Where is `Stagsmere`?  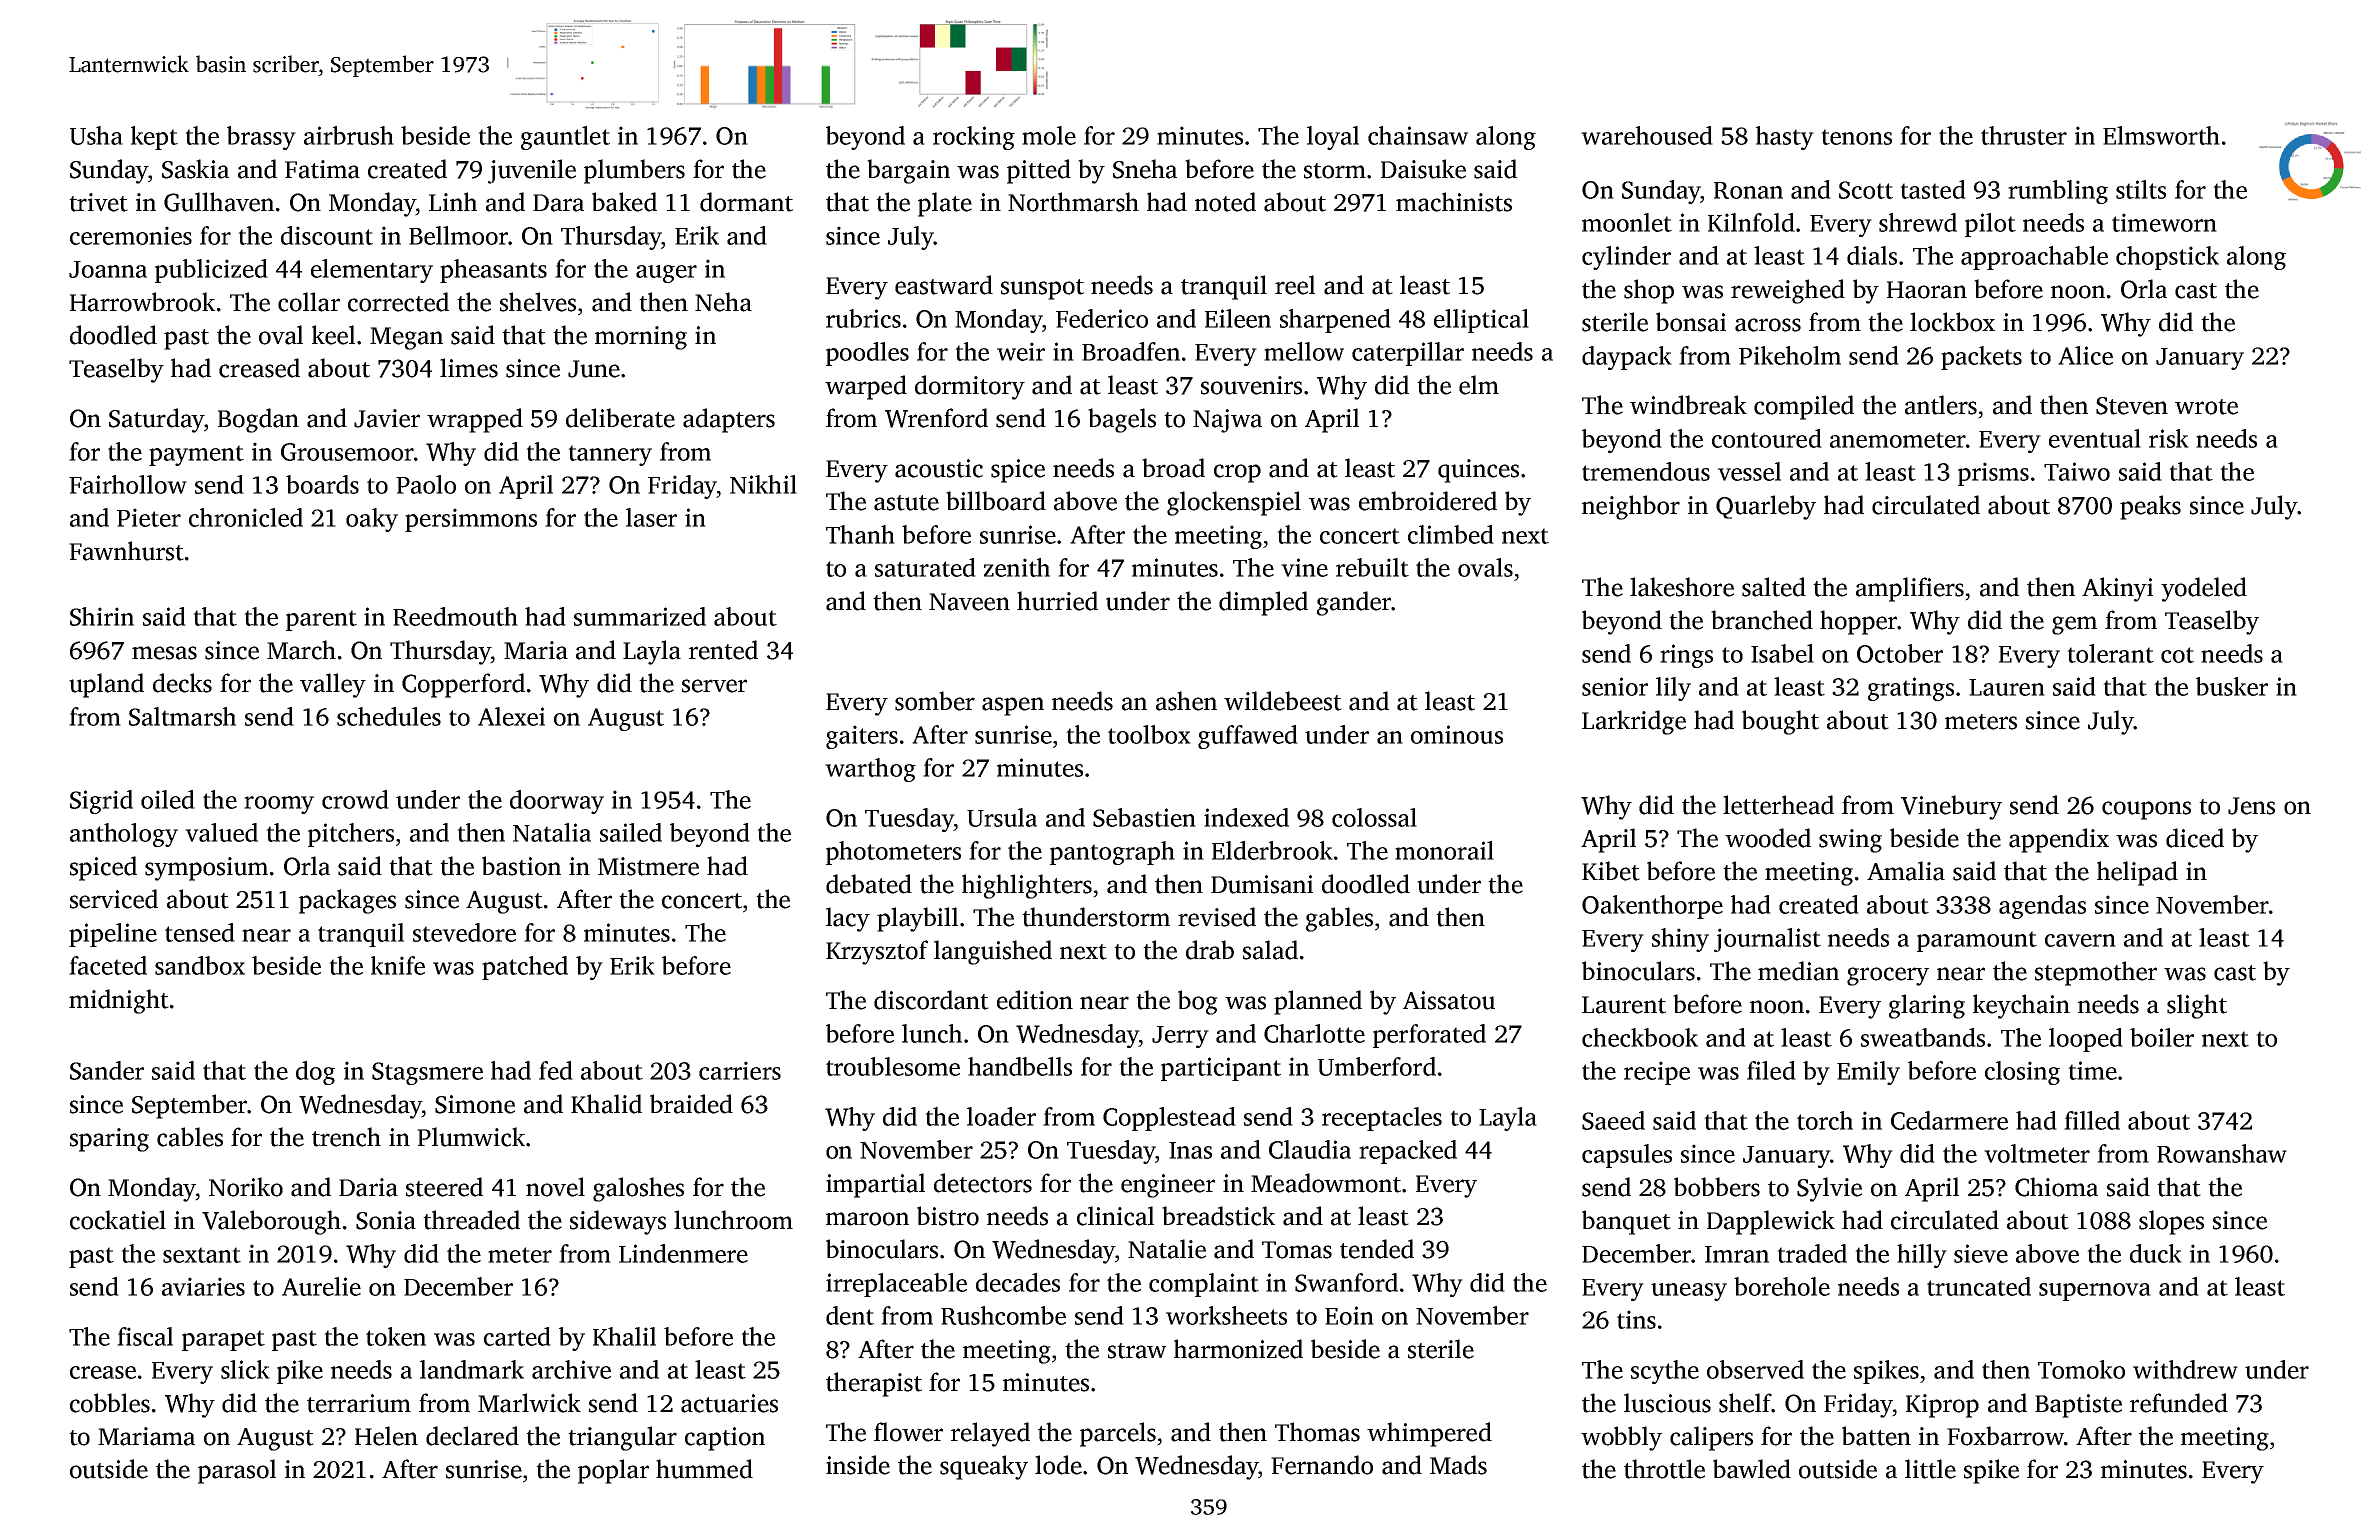
Stagsmere is located at coordinates (427, 1073).
